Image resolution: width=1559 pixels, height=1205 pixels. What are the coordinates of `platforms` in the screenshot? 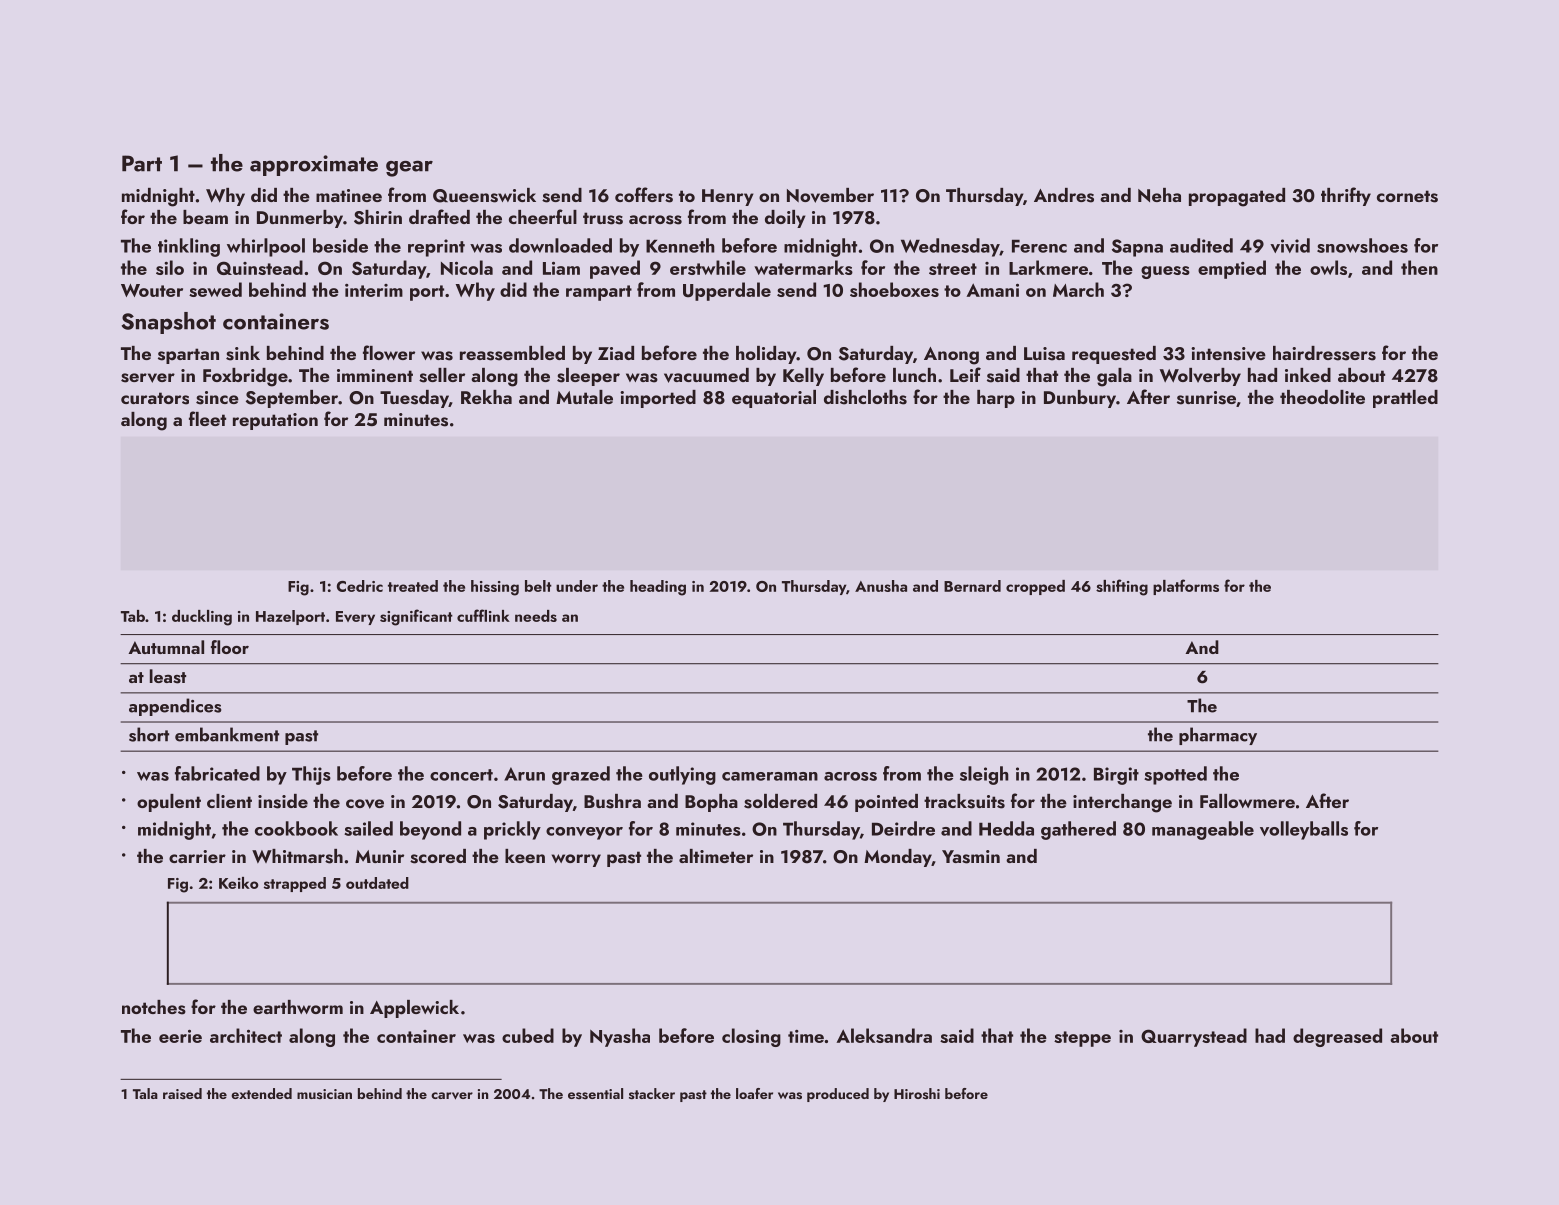 It's located at (1186, 587).
